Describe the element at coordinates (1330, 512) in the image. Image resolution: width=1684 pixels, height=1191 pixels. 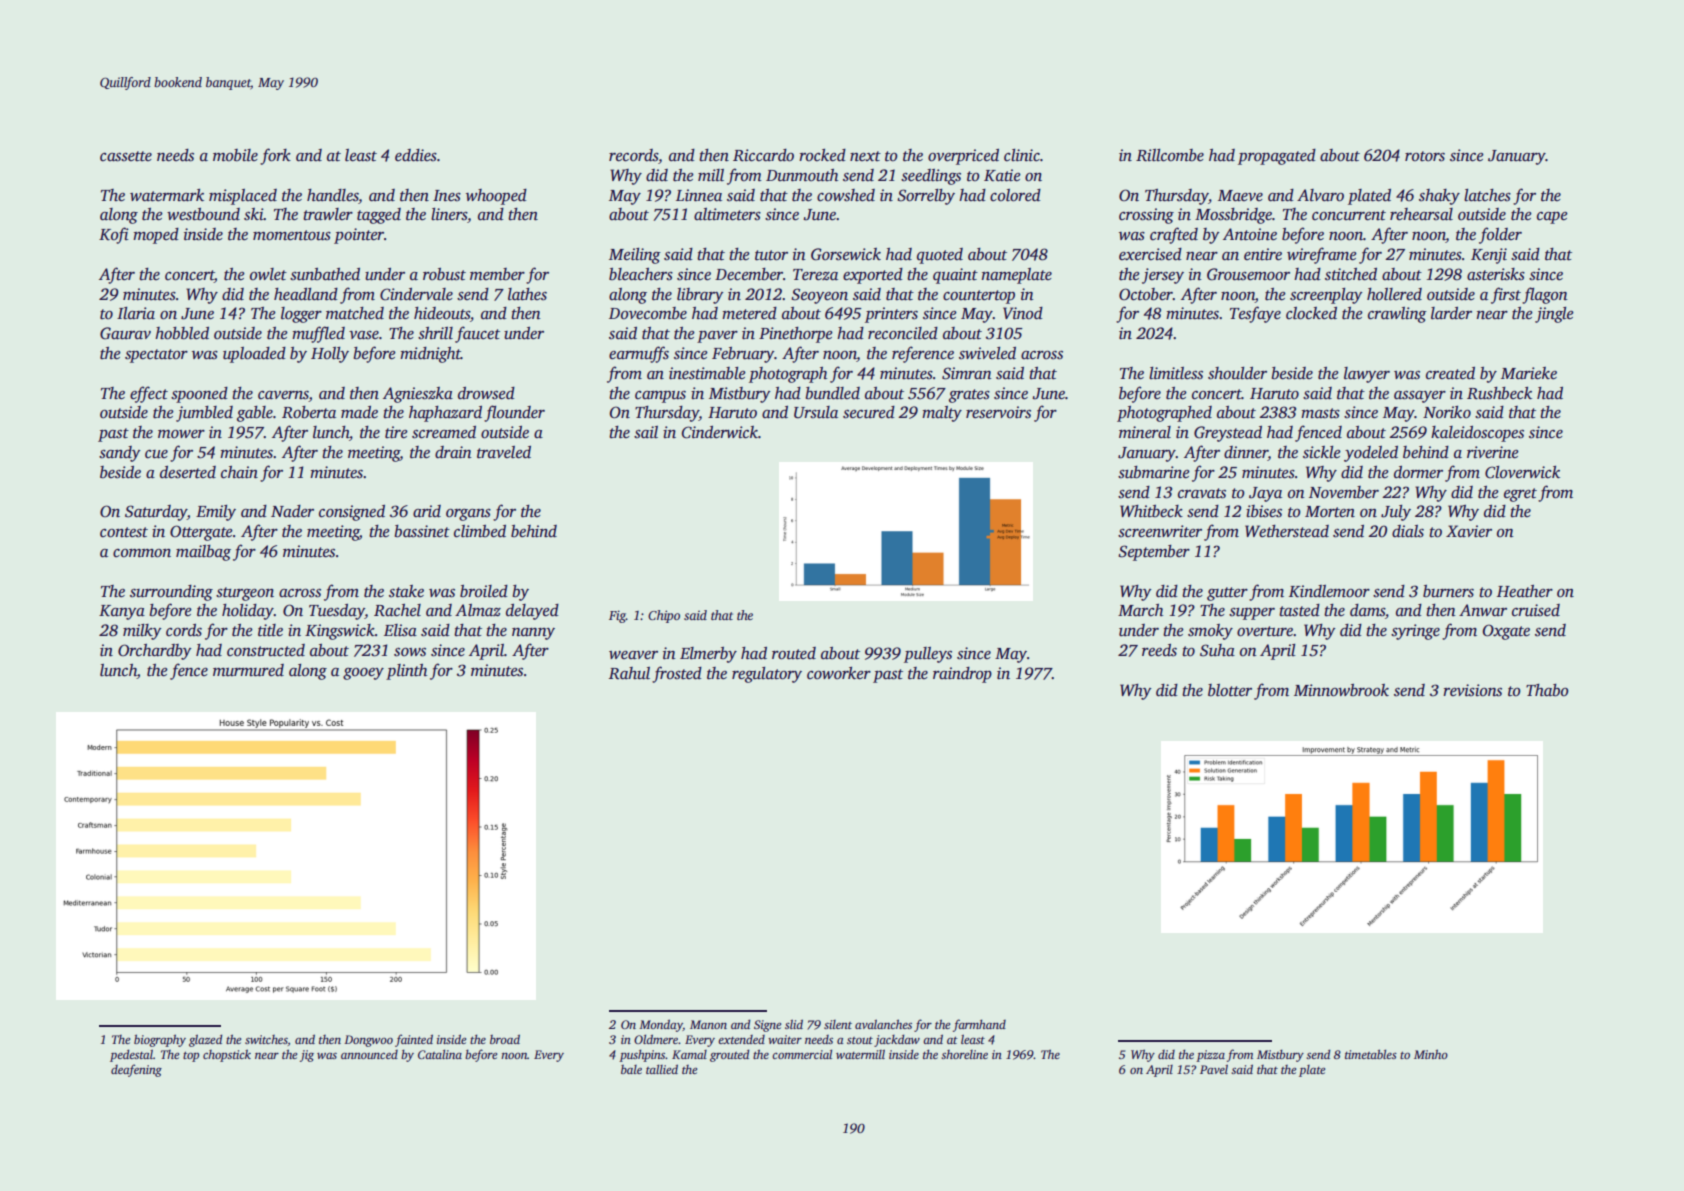
I see `Morten` at that location.
